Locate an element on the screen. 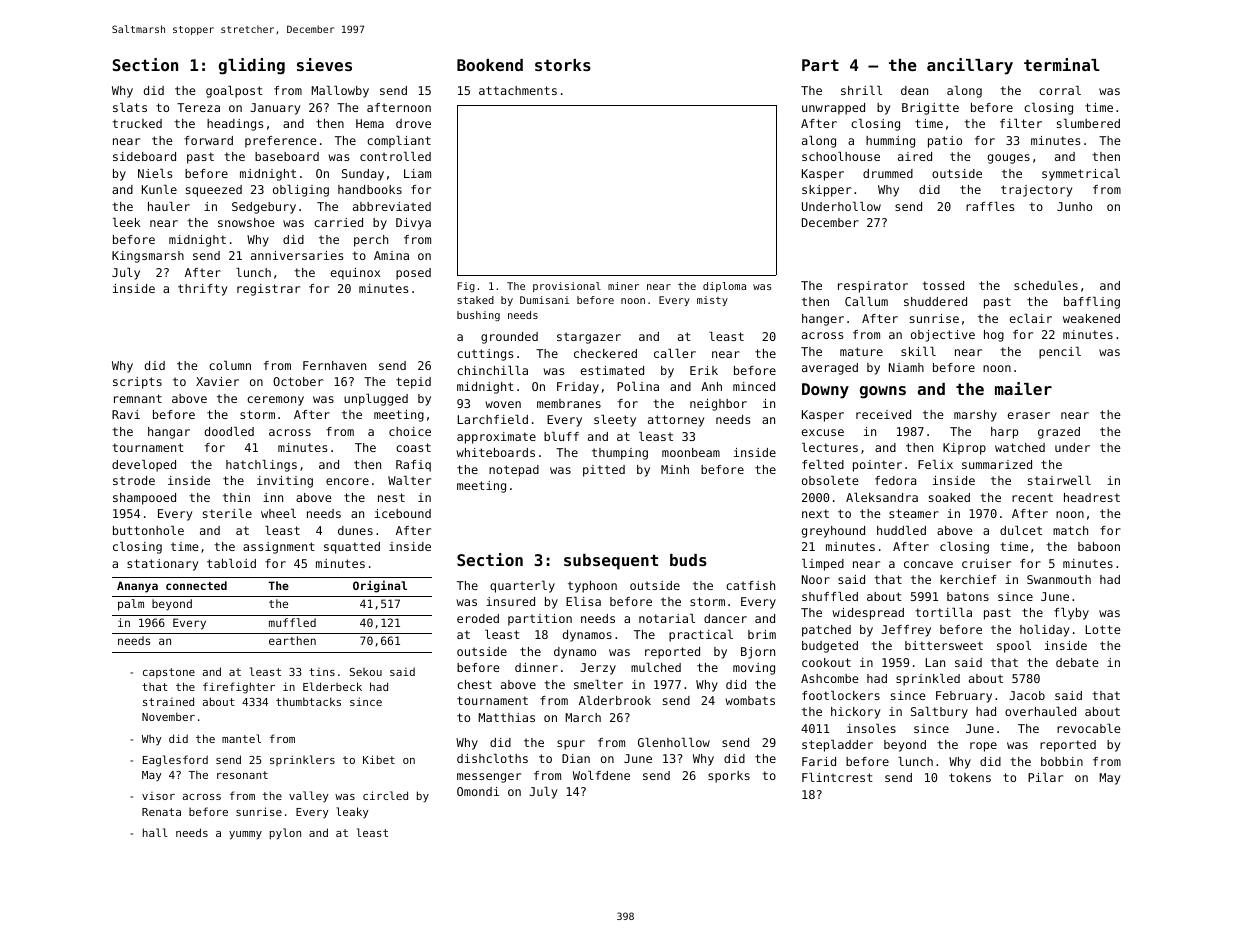  hall is located at coordinates (155, 832).
